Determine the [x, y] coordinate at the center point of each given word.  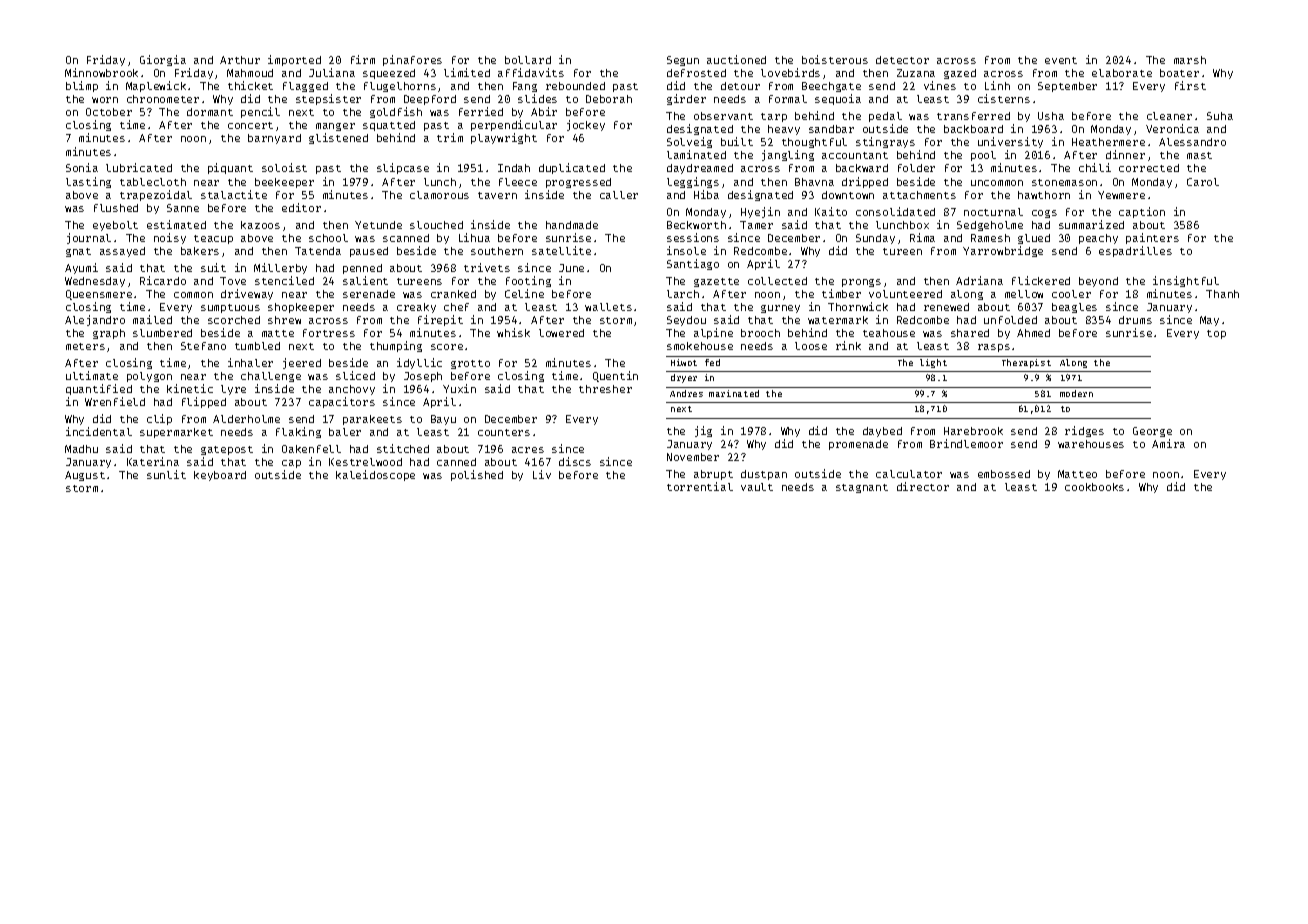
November [693, 457]
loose [811, 346]
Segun [683, 61]
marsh [1190, 60]
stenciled [284, 280]
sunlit [166, 474]
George [1152, 432]
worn [105, 100]
